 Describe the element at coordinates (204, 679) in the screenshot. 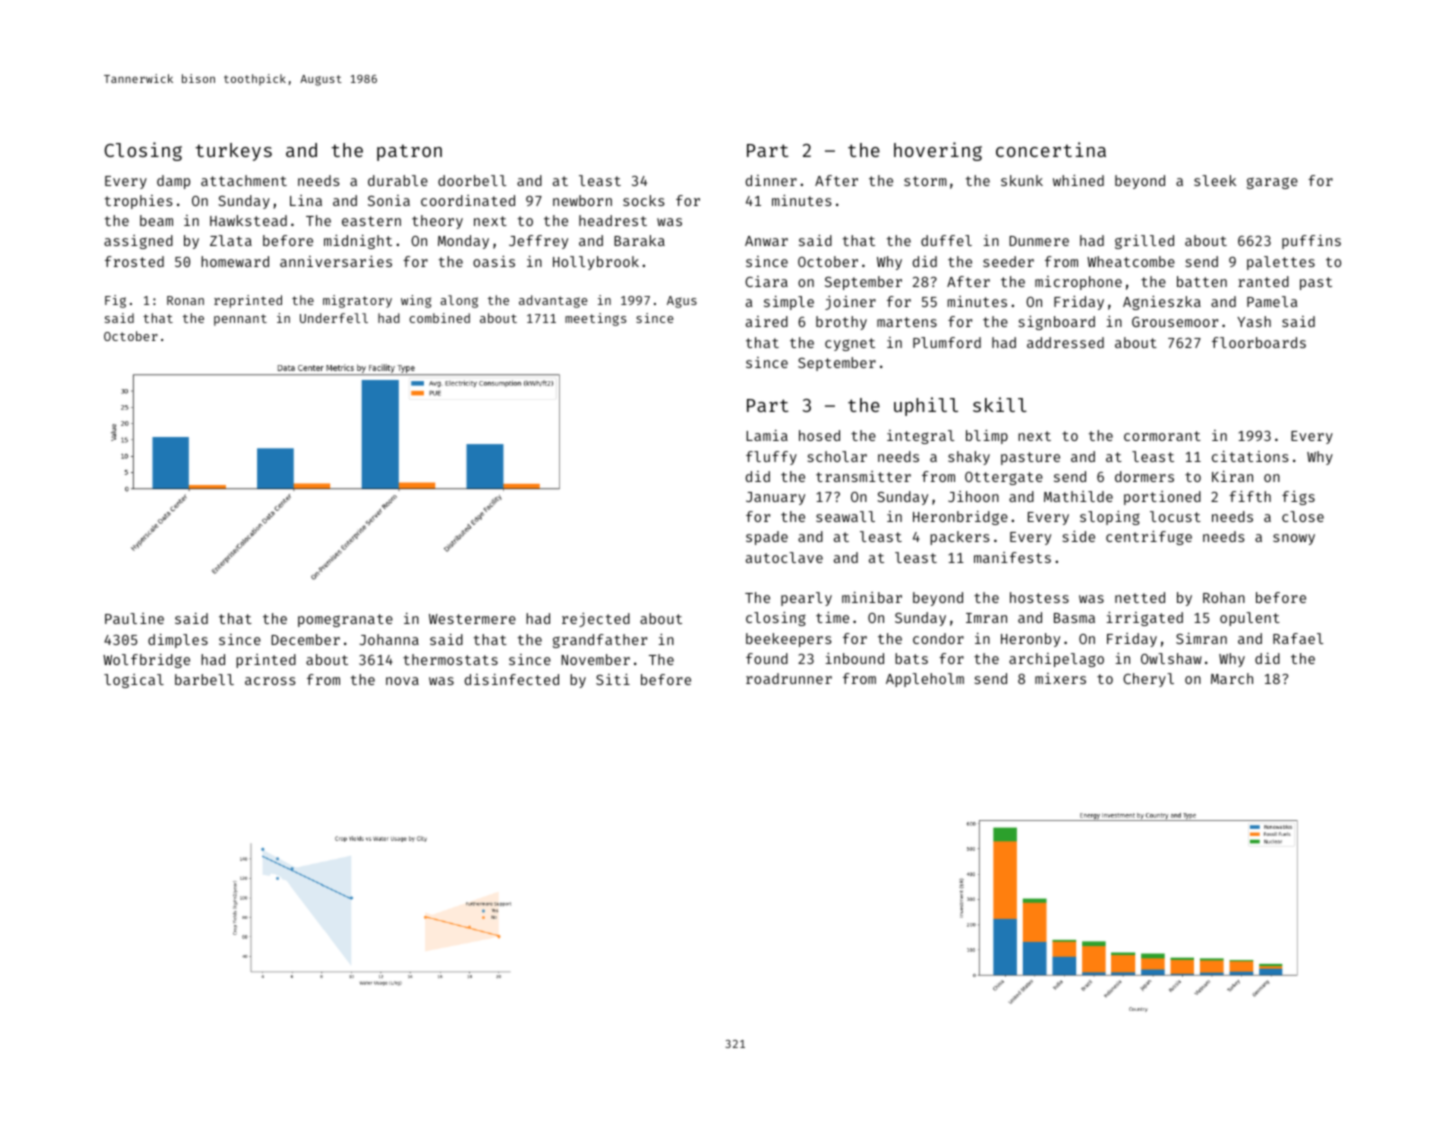

I see `barbell` at that location.
